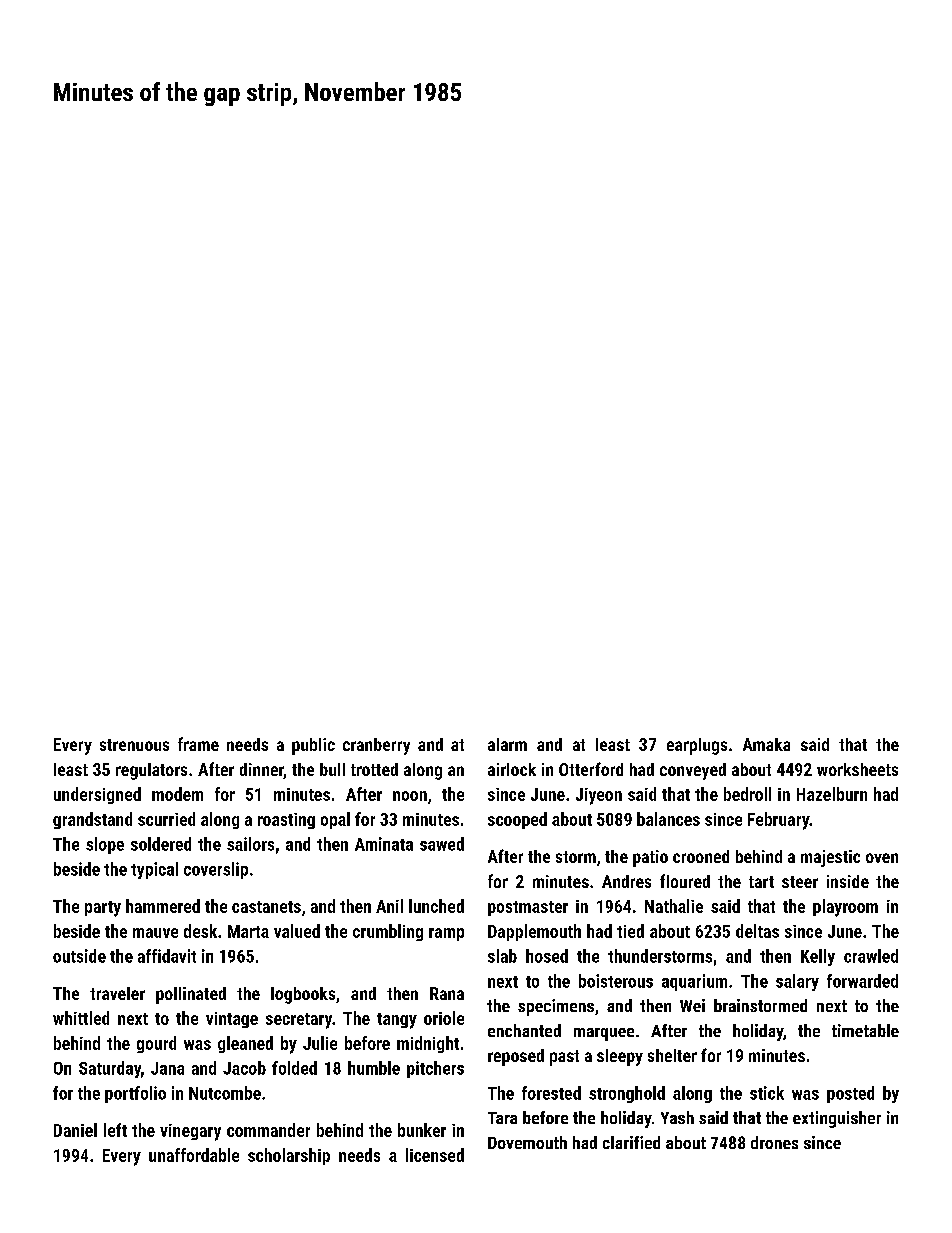 The width and height of the document is (952, 1233). Describe the element at coordinates (335, 820) in the document. I see `opal` at that location.
